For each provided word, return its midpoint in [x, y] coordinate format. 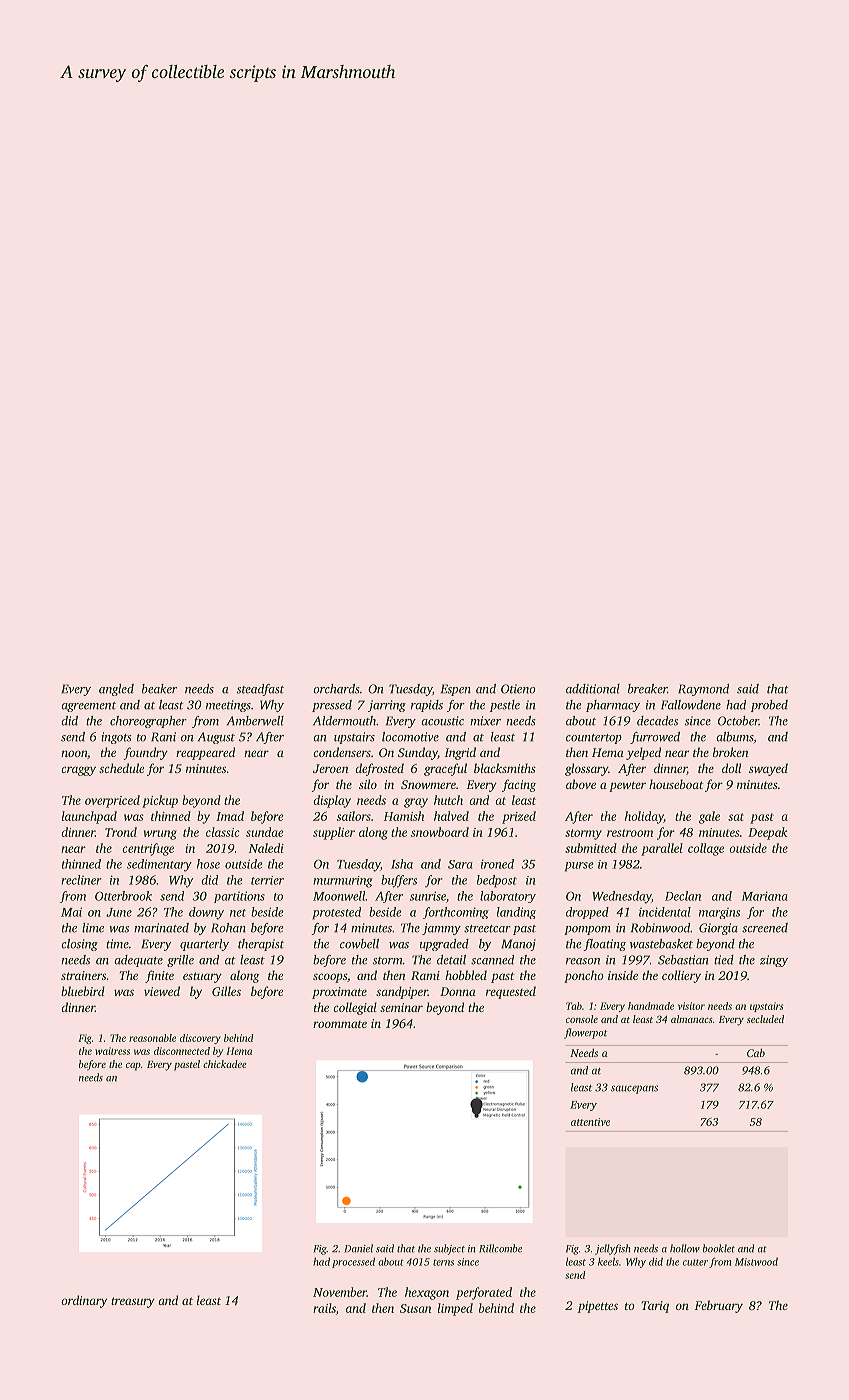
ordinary [84, 1301]
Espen [456, 690]
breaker [647, 689]
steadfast [260, 690]
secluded [765, 1019]
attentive [590, 1122]
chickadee [225, 1064]
